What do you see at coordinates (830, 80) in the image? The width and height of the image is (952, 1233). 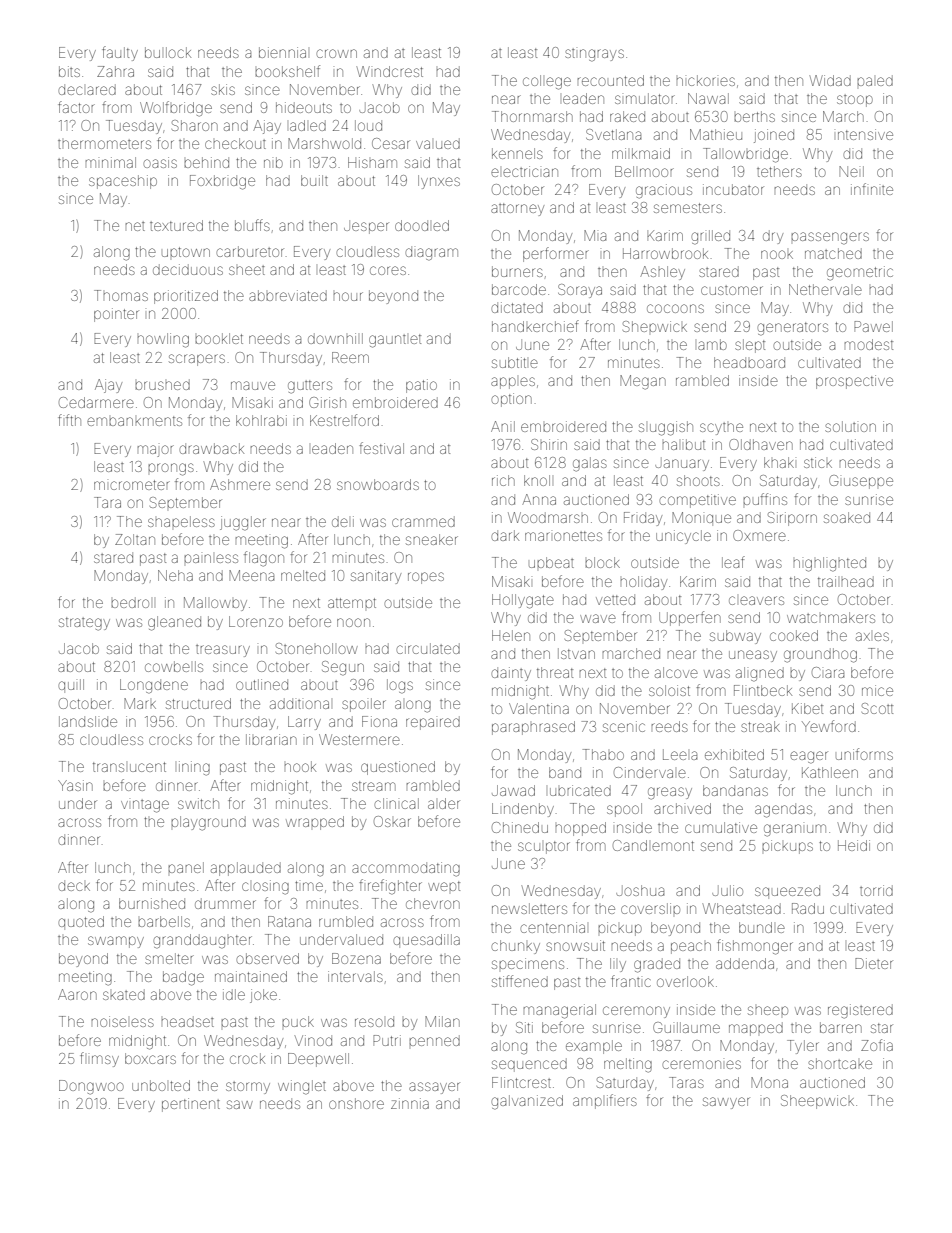 I see `Widad` at bounding box center [830, 80].
